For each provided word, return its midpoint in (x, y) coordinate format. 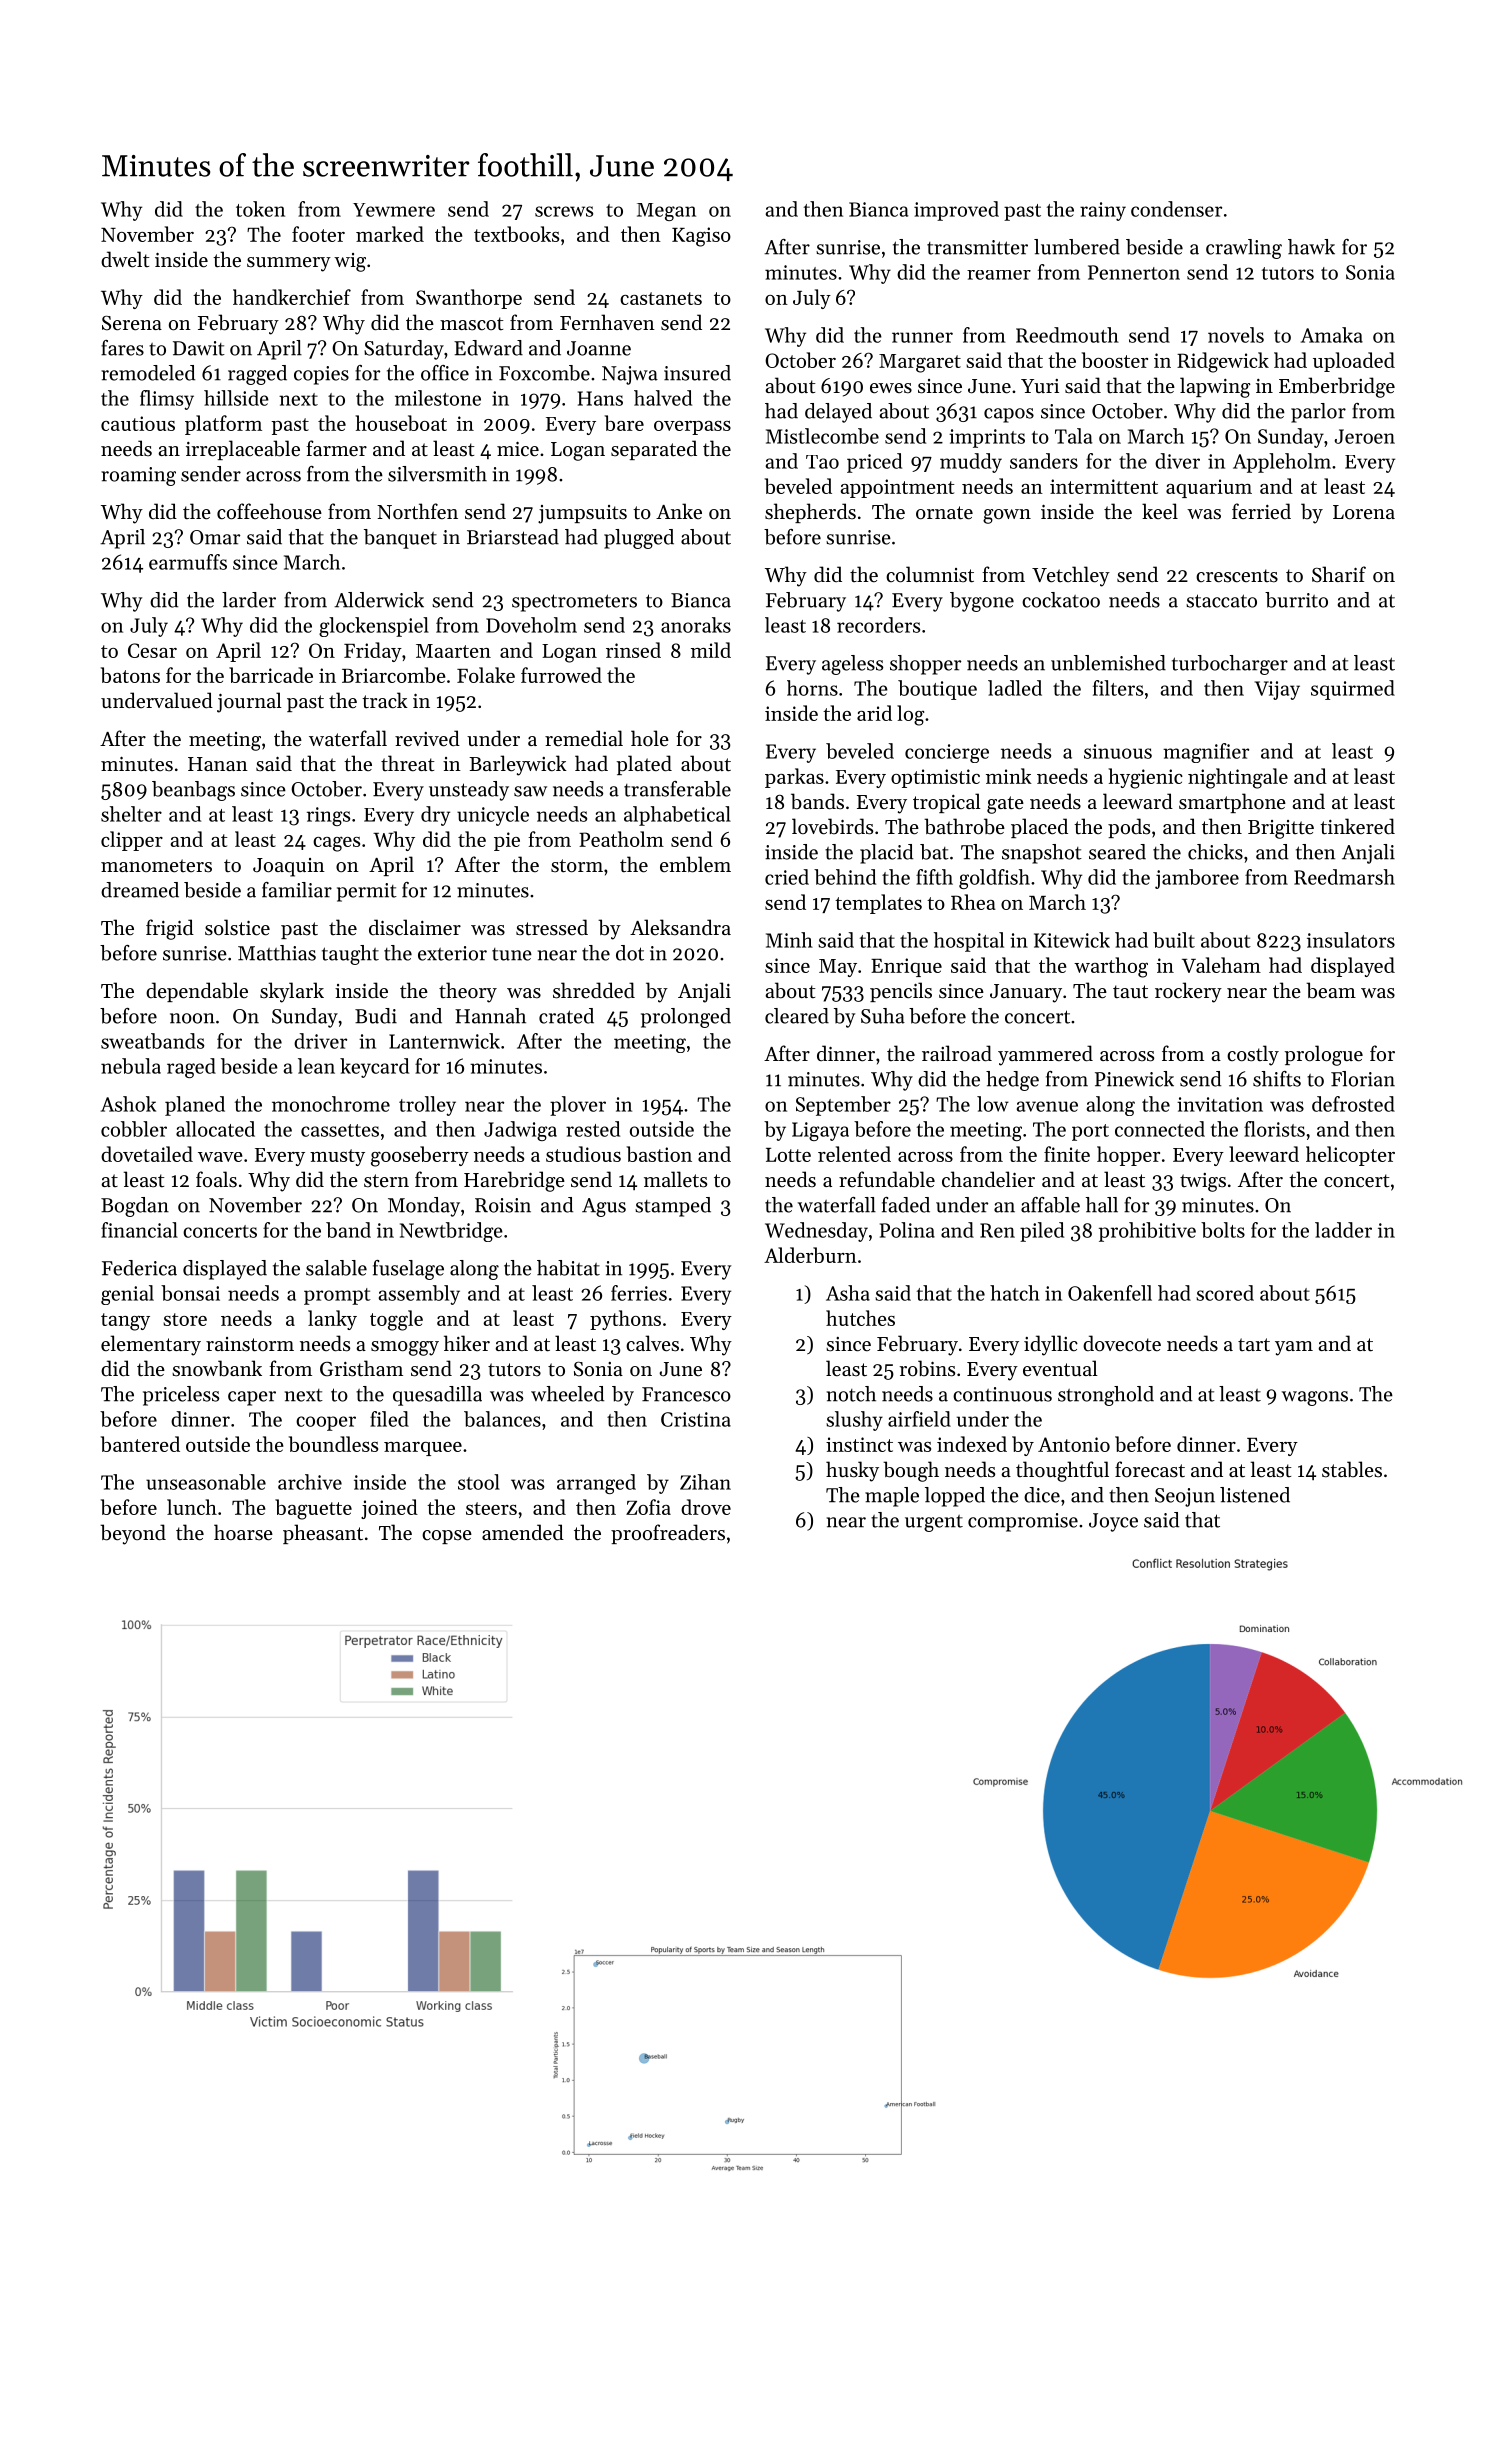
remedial (584, 738)
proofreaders (668, 1534)
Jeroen (1364, 436)
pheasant (323, 1534)
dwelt (125, 259)
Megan (666, 212)
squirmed (1353, 690)
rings (328, 816)
